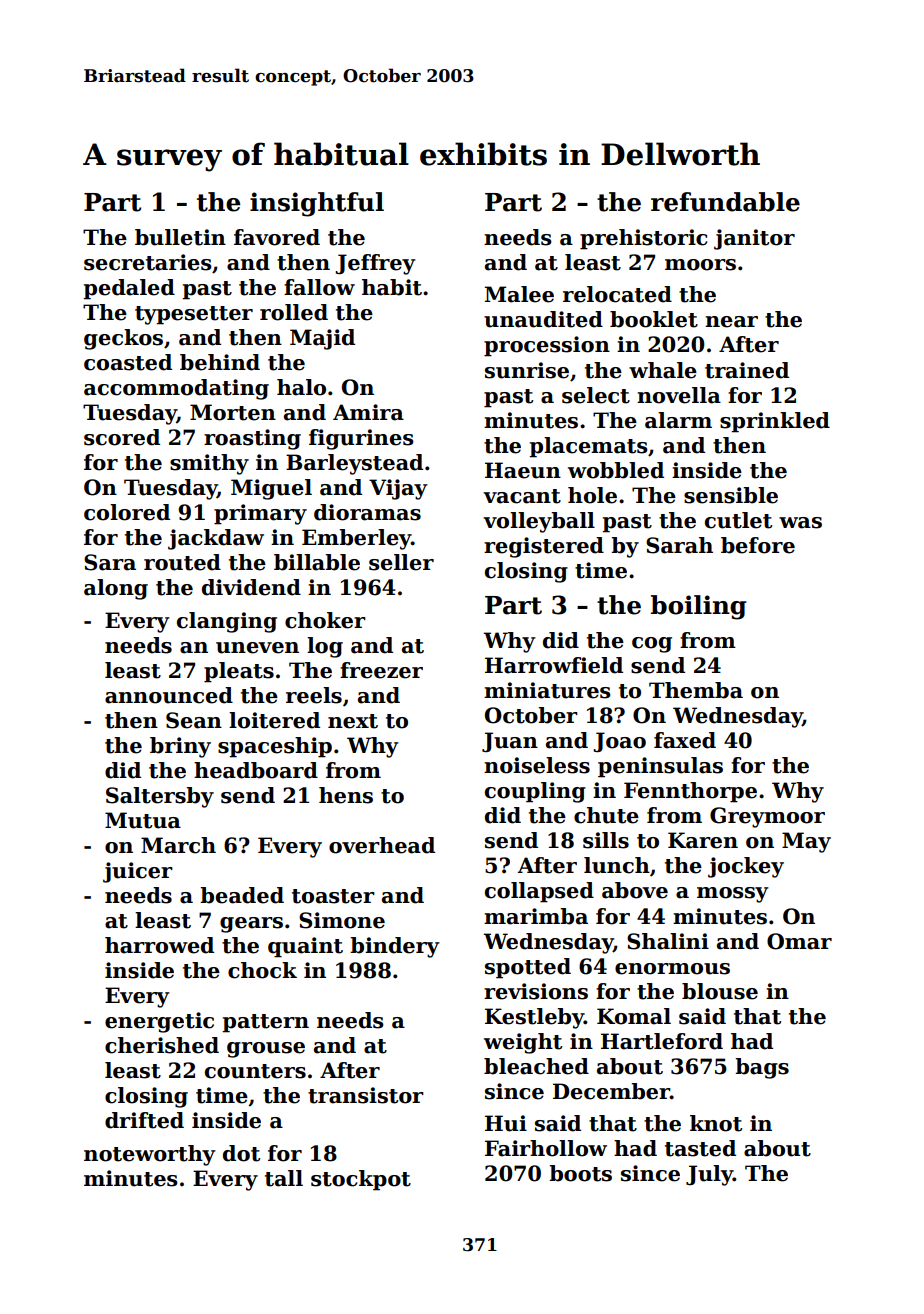 The width and height of the image is (924, 1314). Describe the element at coordinates (116, 589) in the image. I see `along` at that location.
